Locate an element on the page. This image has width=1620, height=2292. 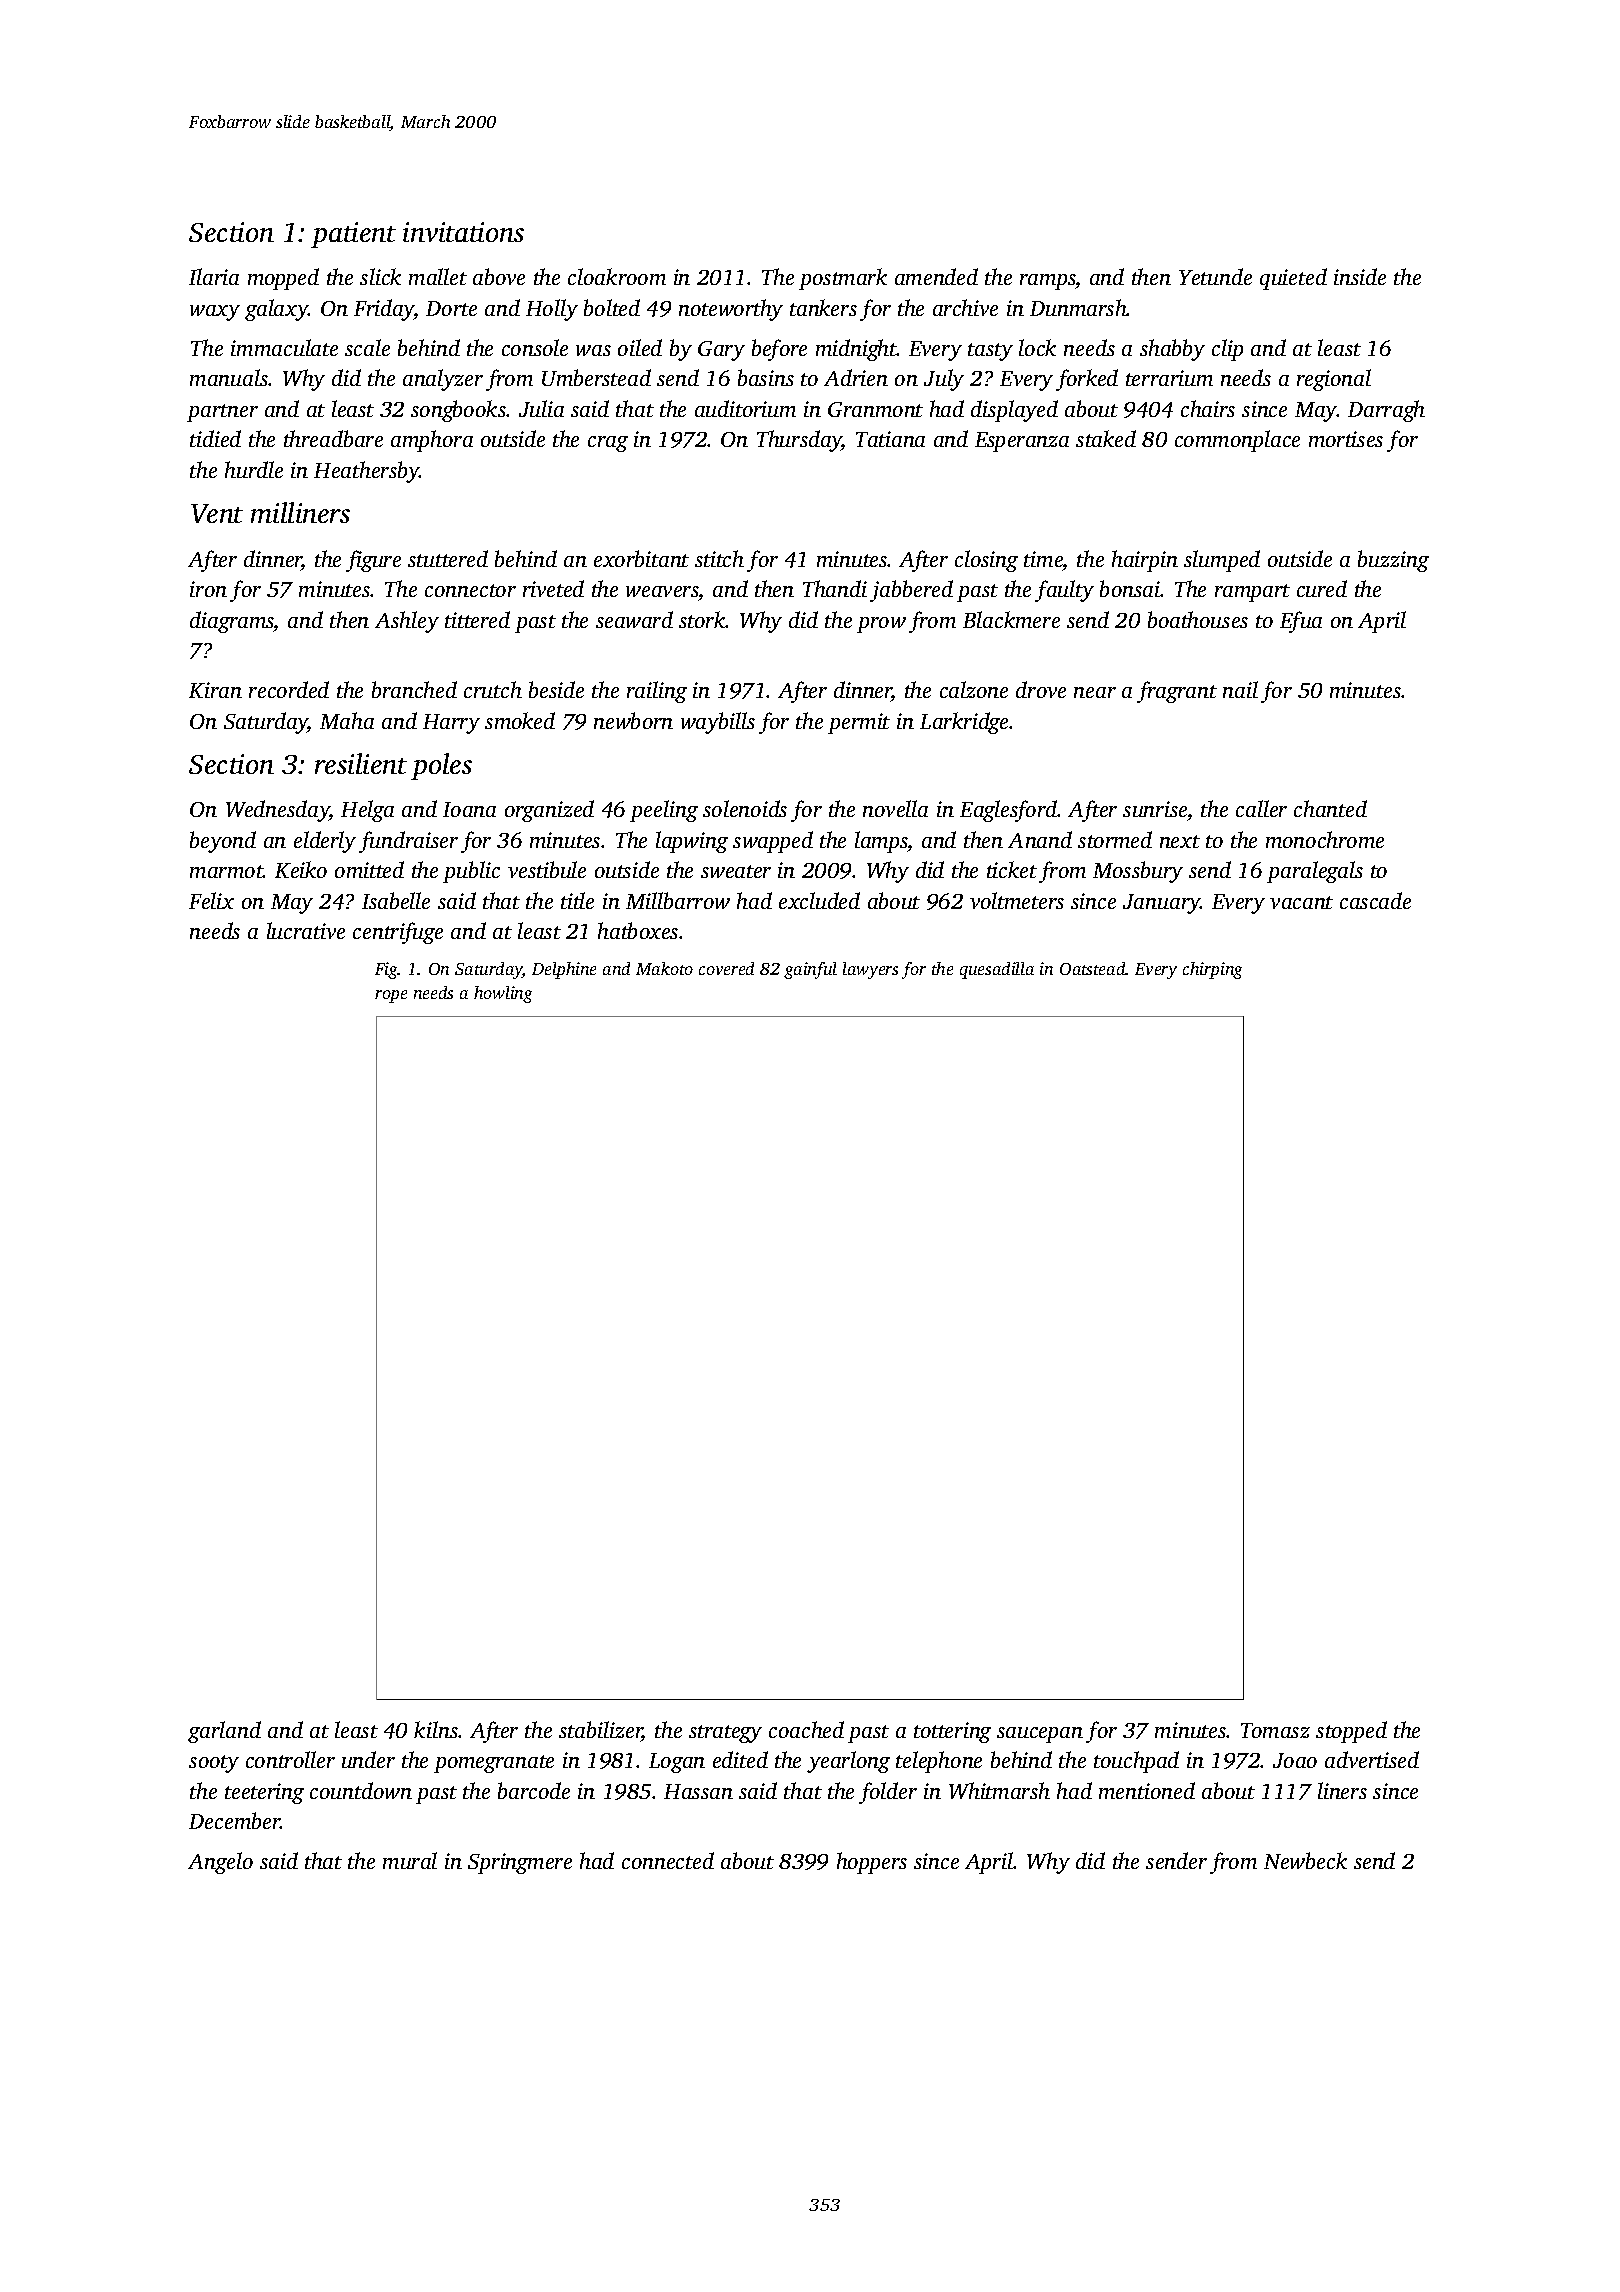
midnight is located at coordinates (856, 350).
